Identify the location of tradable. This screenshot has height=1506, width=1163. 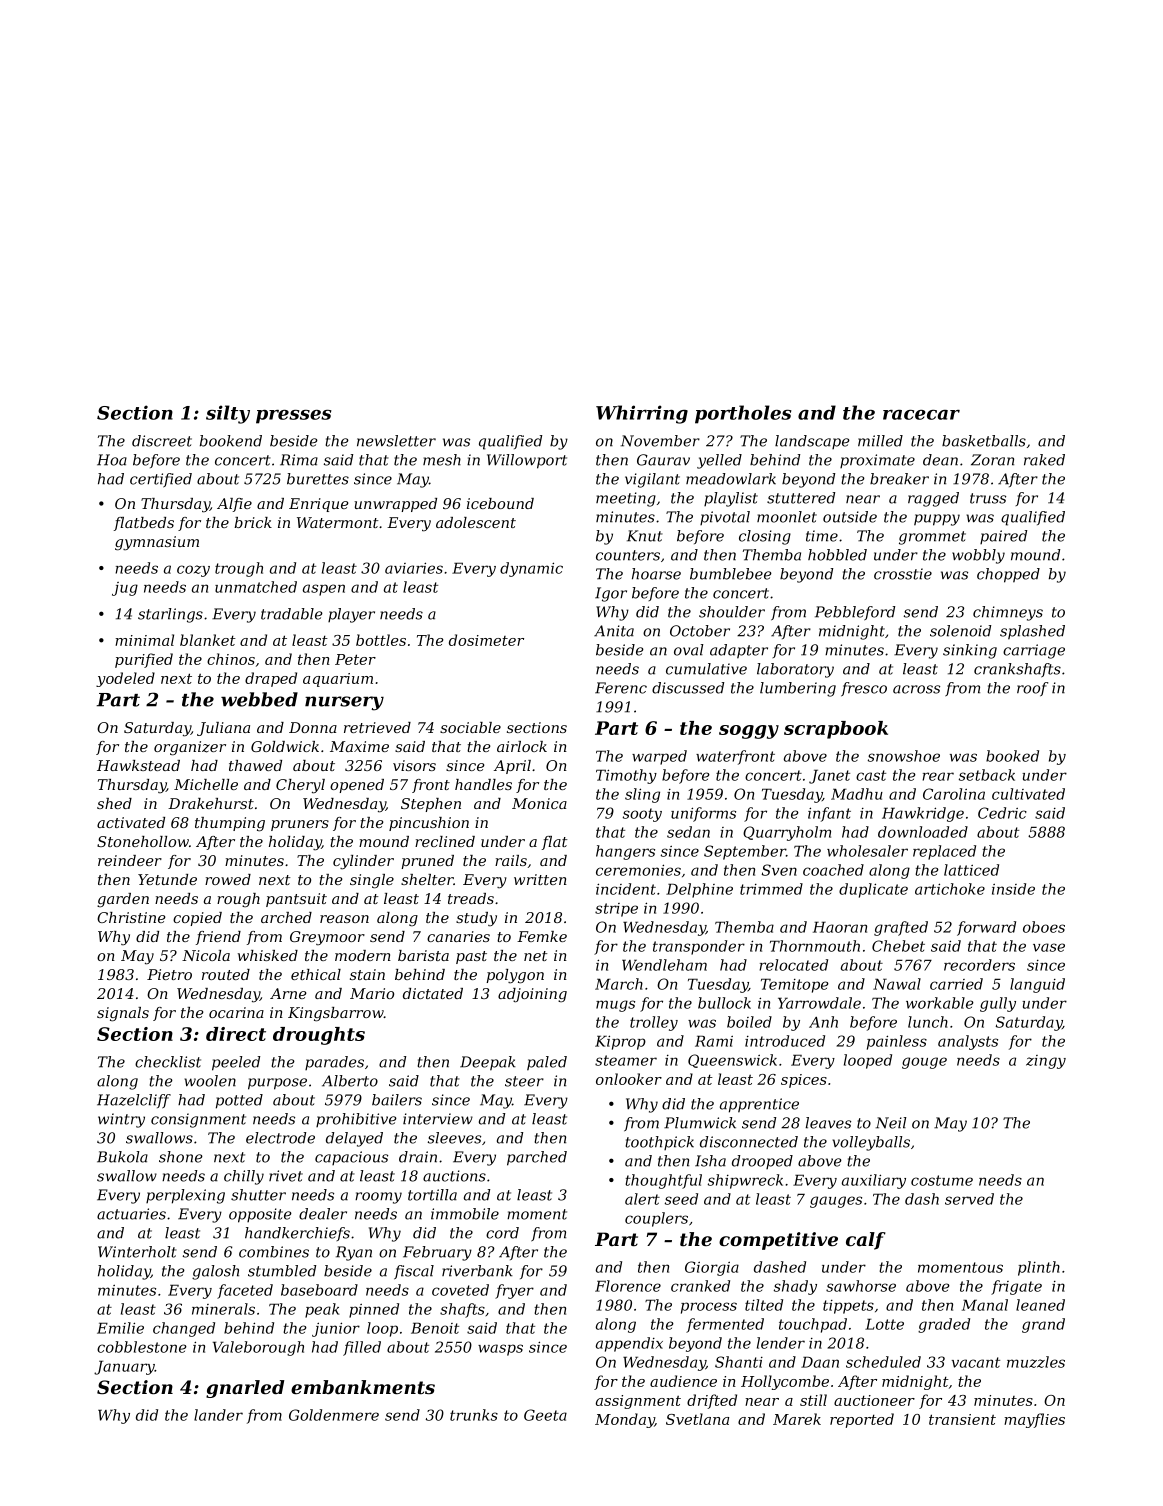
(292, 614).
